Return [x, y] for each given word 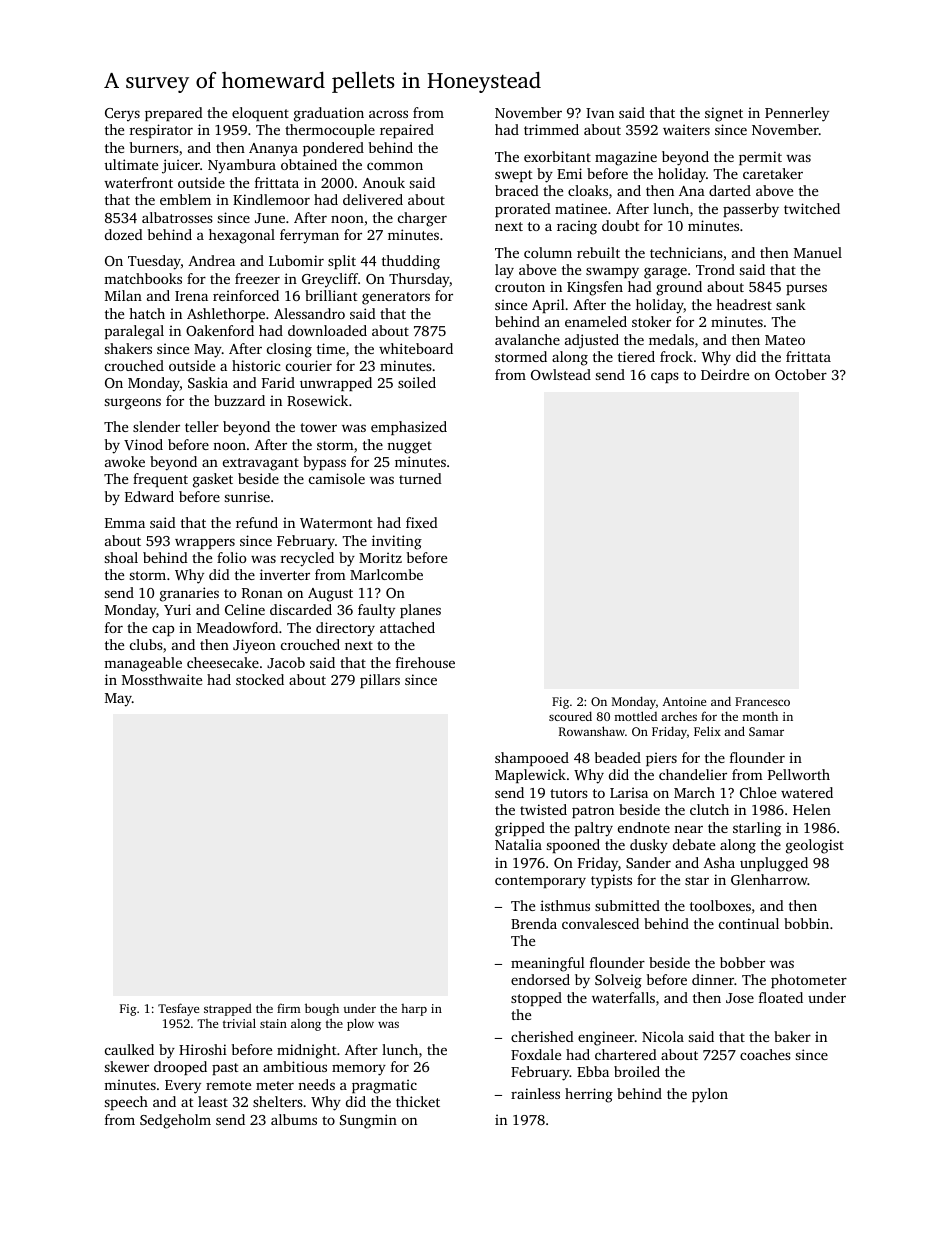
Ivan [600, 113]
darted [730, 190]
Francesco [762, 701]
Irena [191, 296]
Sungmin [368, 1121]
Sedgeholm [175, 1121]
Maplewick [530, 776]
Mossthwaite [162, 679]
